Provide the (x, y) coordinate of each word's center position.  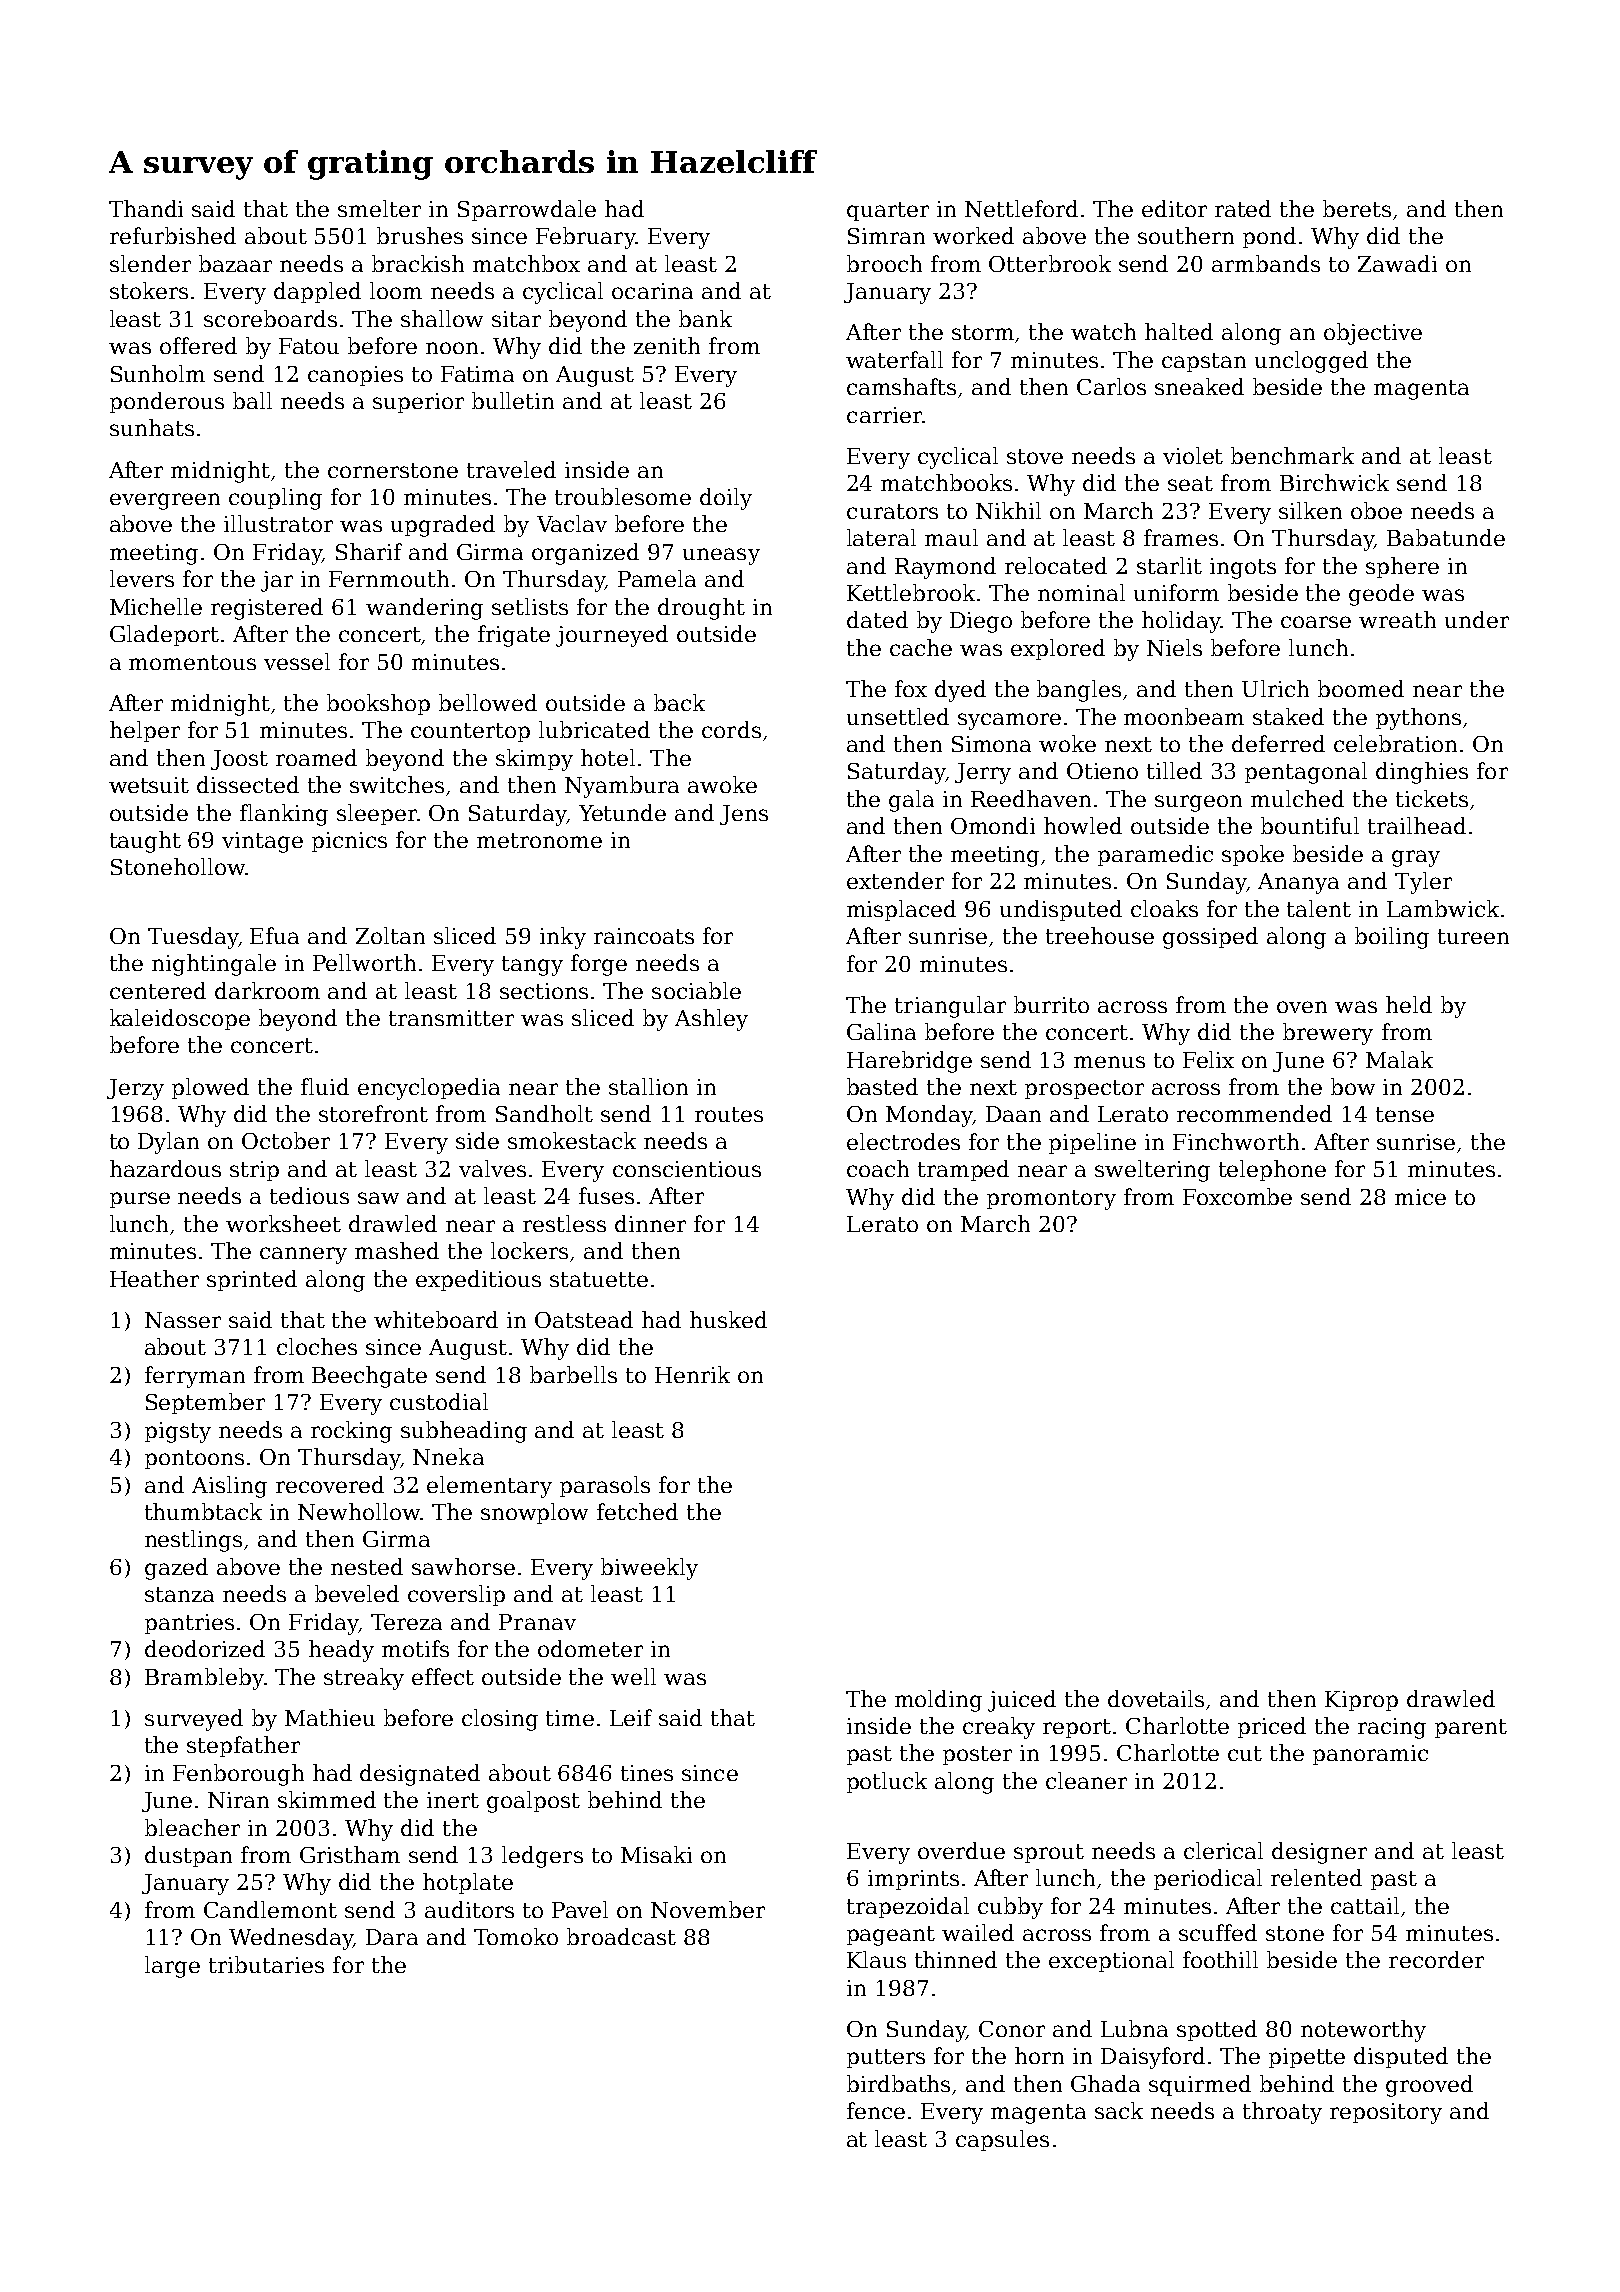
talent (1319, 908)
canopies (355, 376)
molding (938, 1701)
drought (701, 609)
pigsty (178, 1432)
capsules (1002, 2140)
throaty (1282, 2113)
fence (876, 2110)
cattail (1365, 1905)
